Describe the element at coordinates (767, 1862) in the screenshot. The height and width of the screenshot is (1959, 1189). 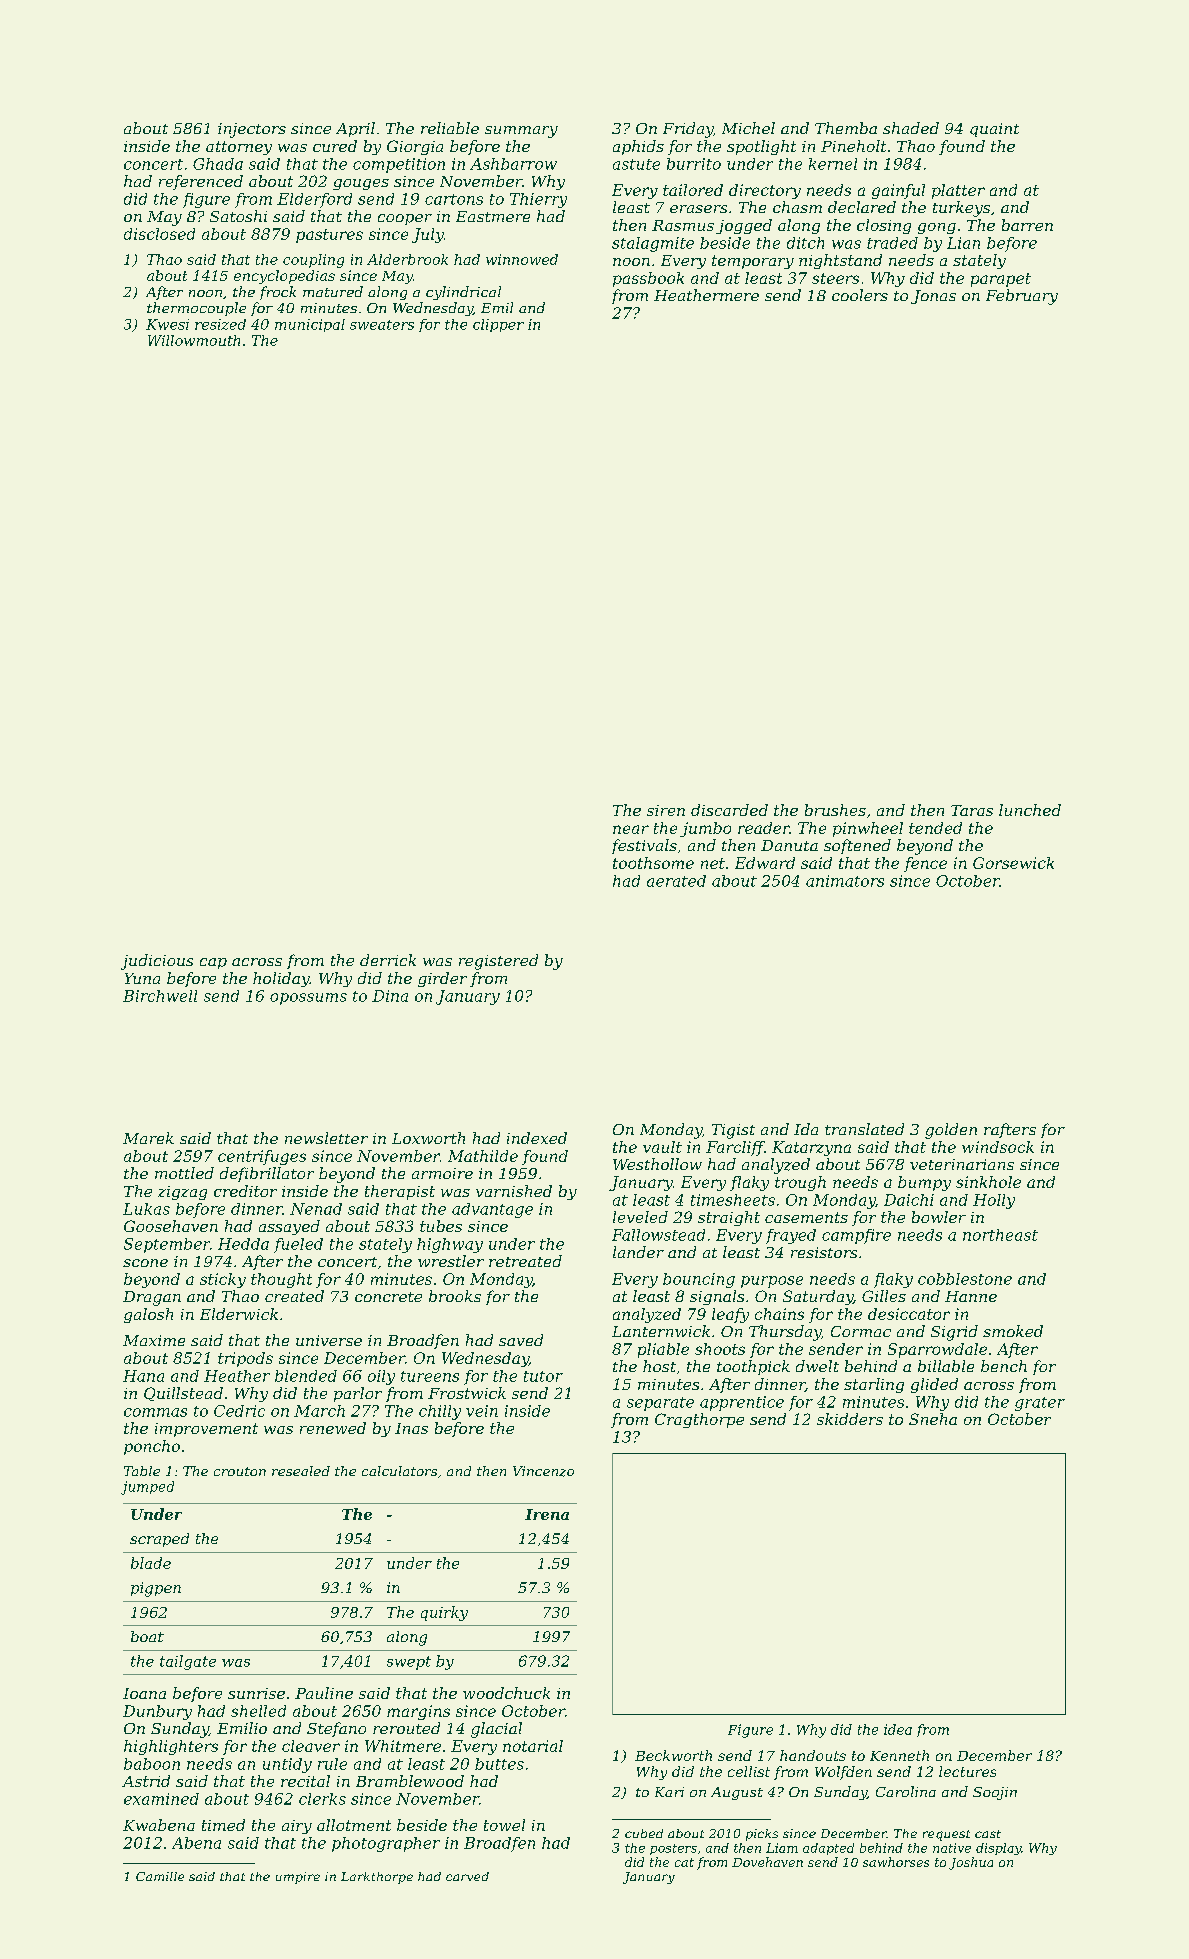
I see `Dovehaven` at that location.
